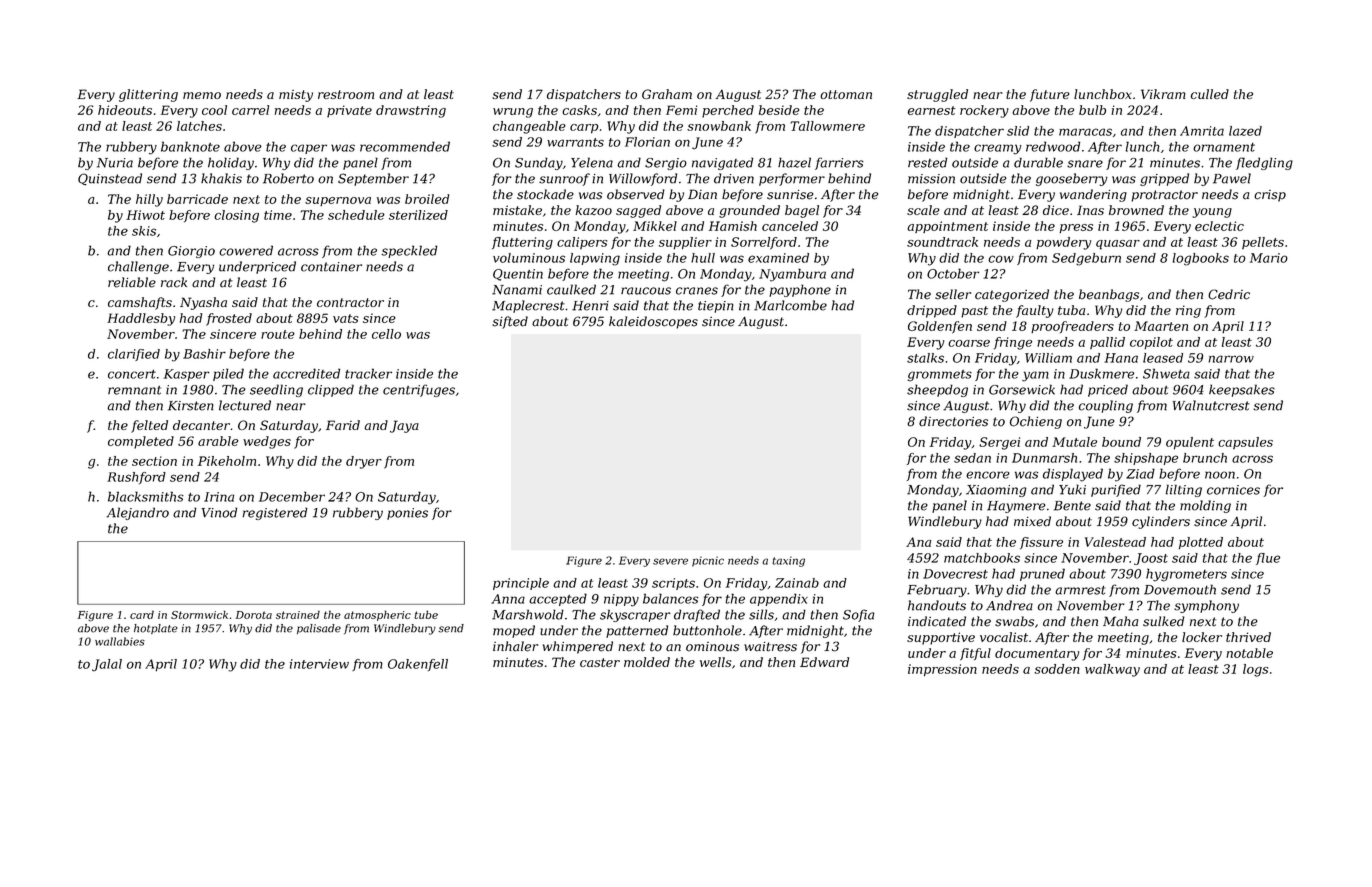 The image size is (1372, 887). I want to click on private, so click(349, 111).
